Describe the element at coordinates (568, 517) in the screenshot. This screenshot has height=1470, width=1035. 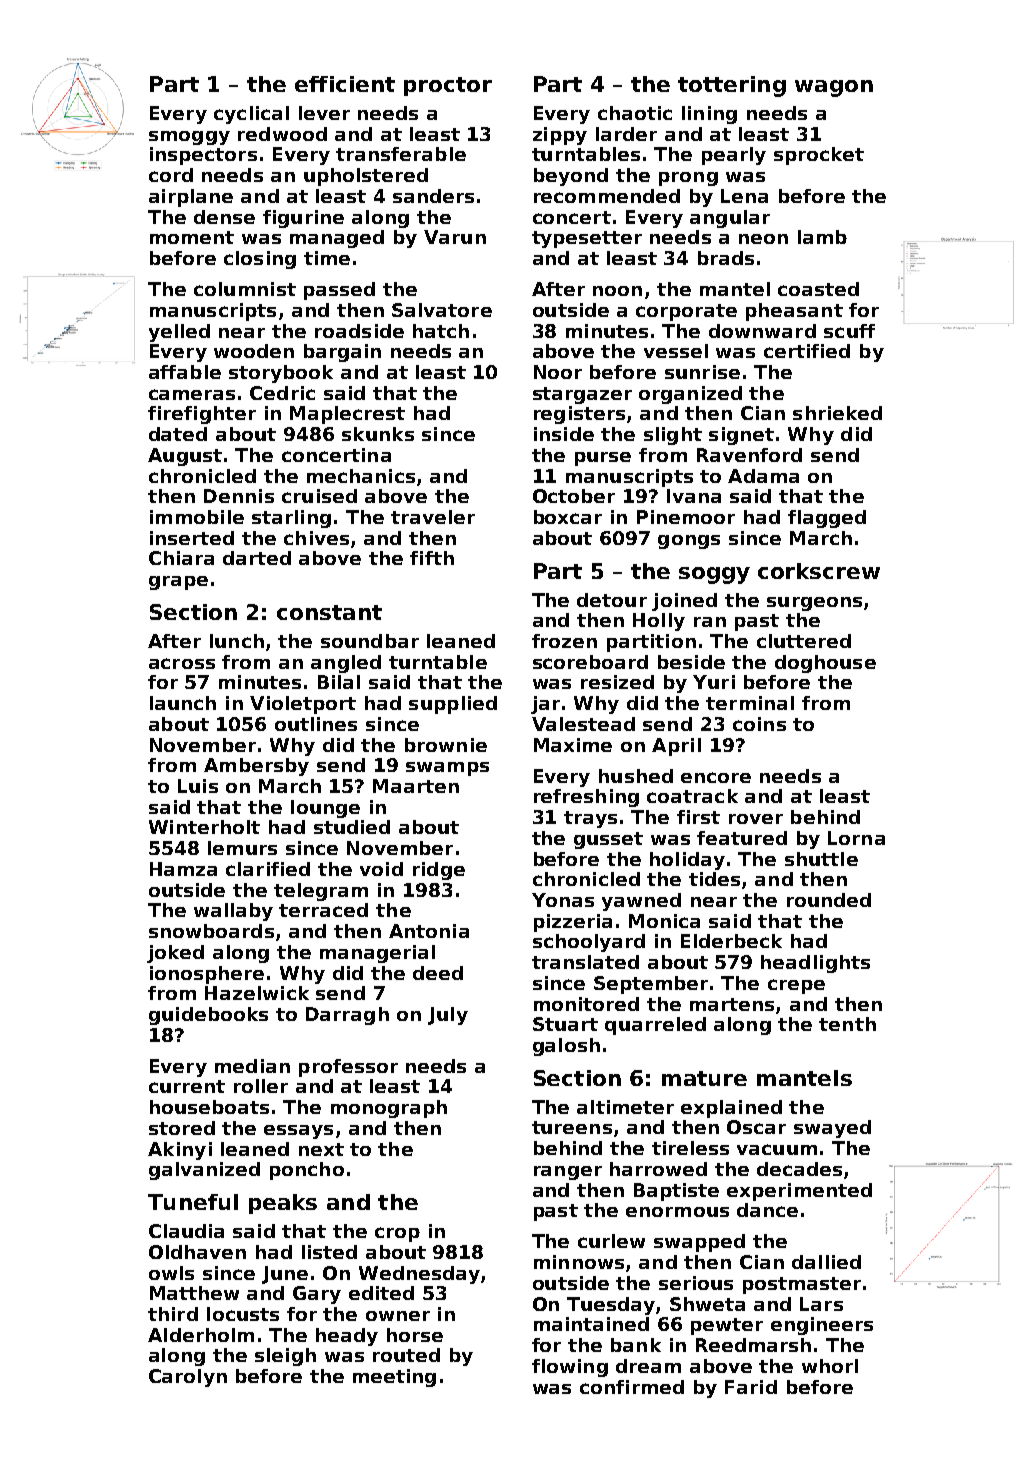
I see `boxcar` at that location.
